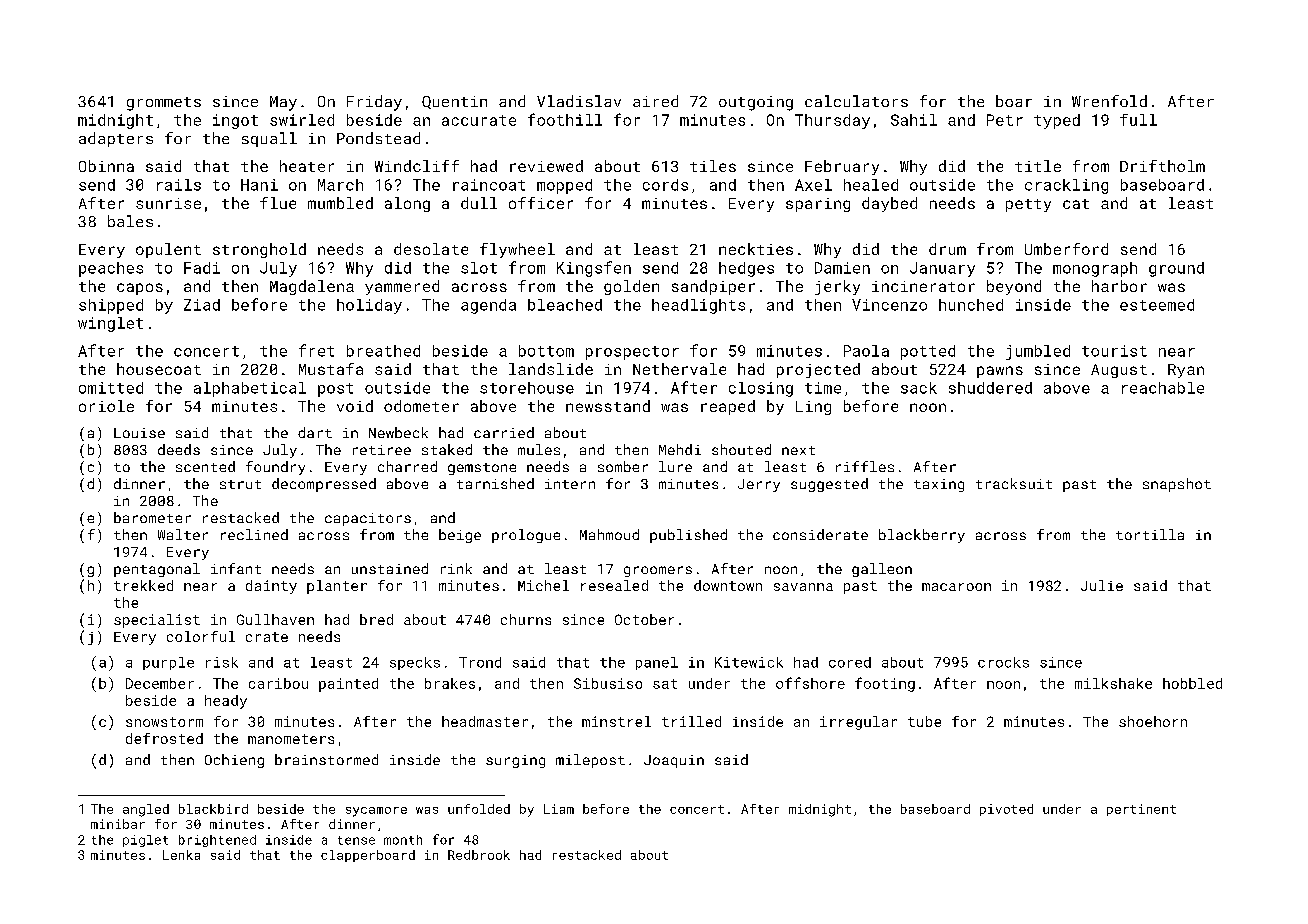 The image size is (1308, 924). Describe the element at coordinates (259, 185) in the screenshot. I see `Hani` at that location.
